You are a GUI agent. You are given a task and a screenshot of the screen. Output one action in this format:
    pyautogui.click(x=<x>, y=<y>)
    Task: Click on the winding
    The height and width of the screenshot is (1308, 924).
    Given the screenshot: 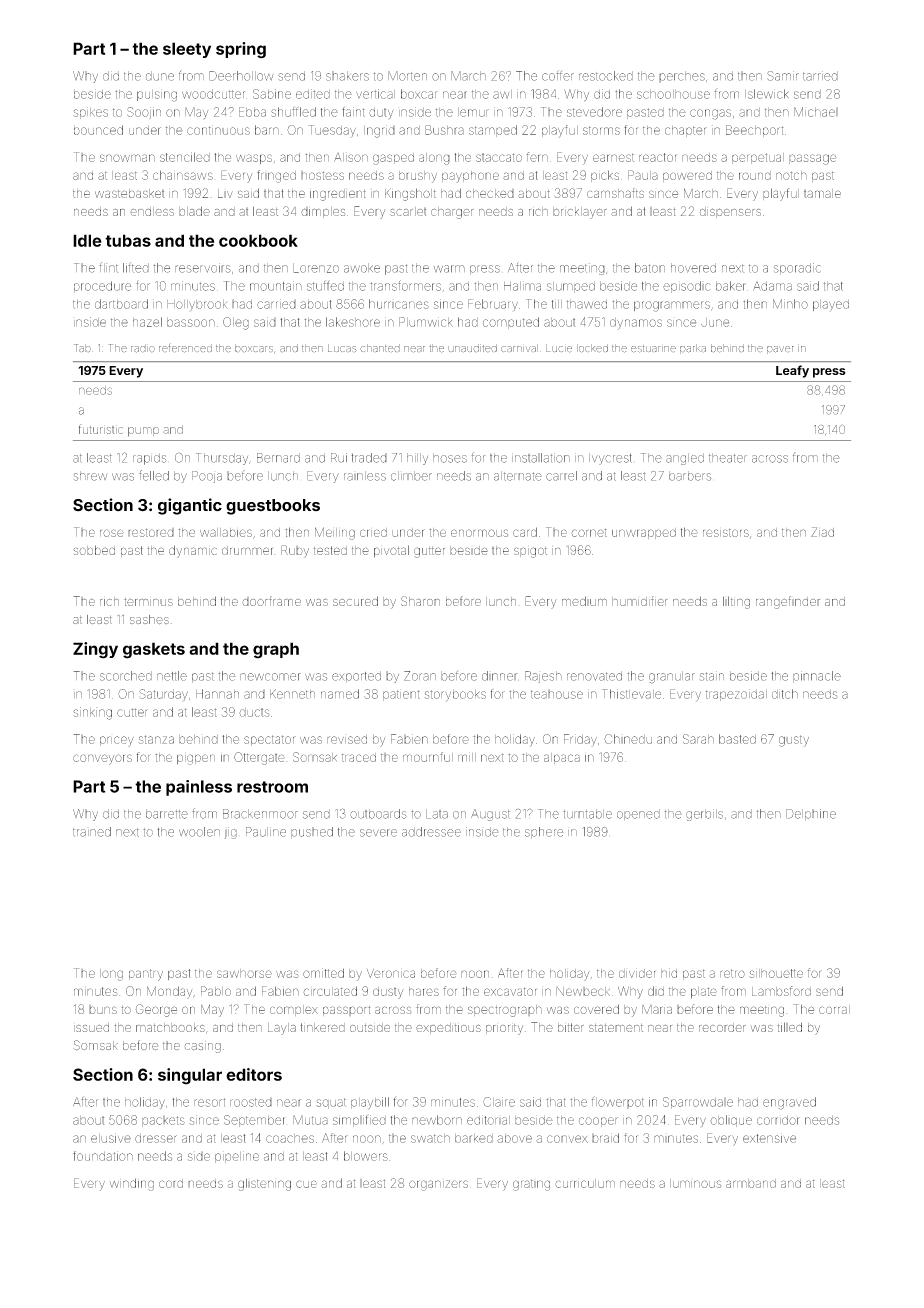 What is the action you would take?
    pyautogui.click(x=132, y=1184)
